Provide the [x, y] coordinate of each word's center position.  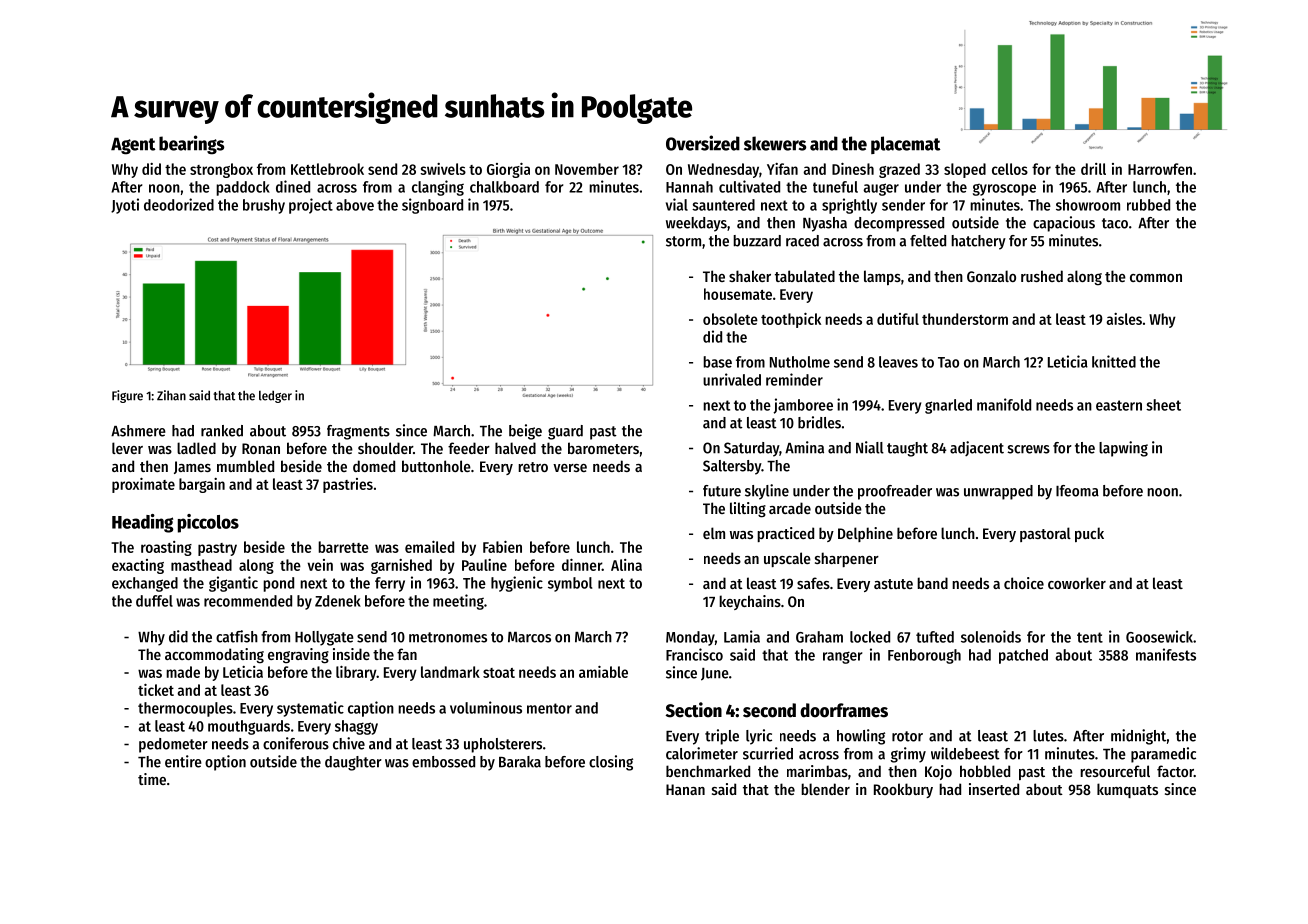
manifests [1166, 654]
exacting [138, 566]
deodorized [179, 204]
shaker [750, 276]
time [152, 779]
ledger [275, 397]
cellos [1010, 169]
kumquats [1127, 790]
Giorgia [508, 170]
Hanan [685, 789]
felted [928, 241]
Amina [804, 447]
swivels [443, 169]
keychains [750, 602]
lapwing [1123, 449]
